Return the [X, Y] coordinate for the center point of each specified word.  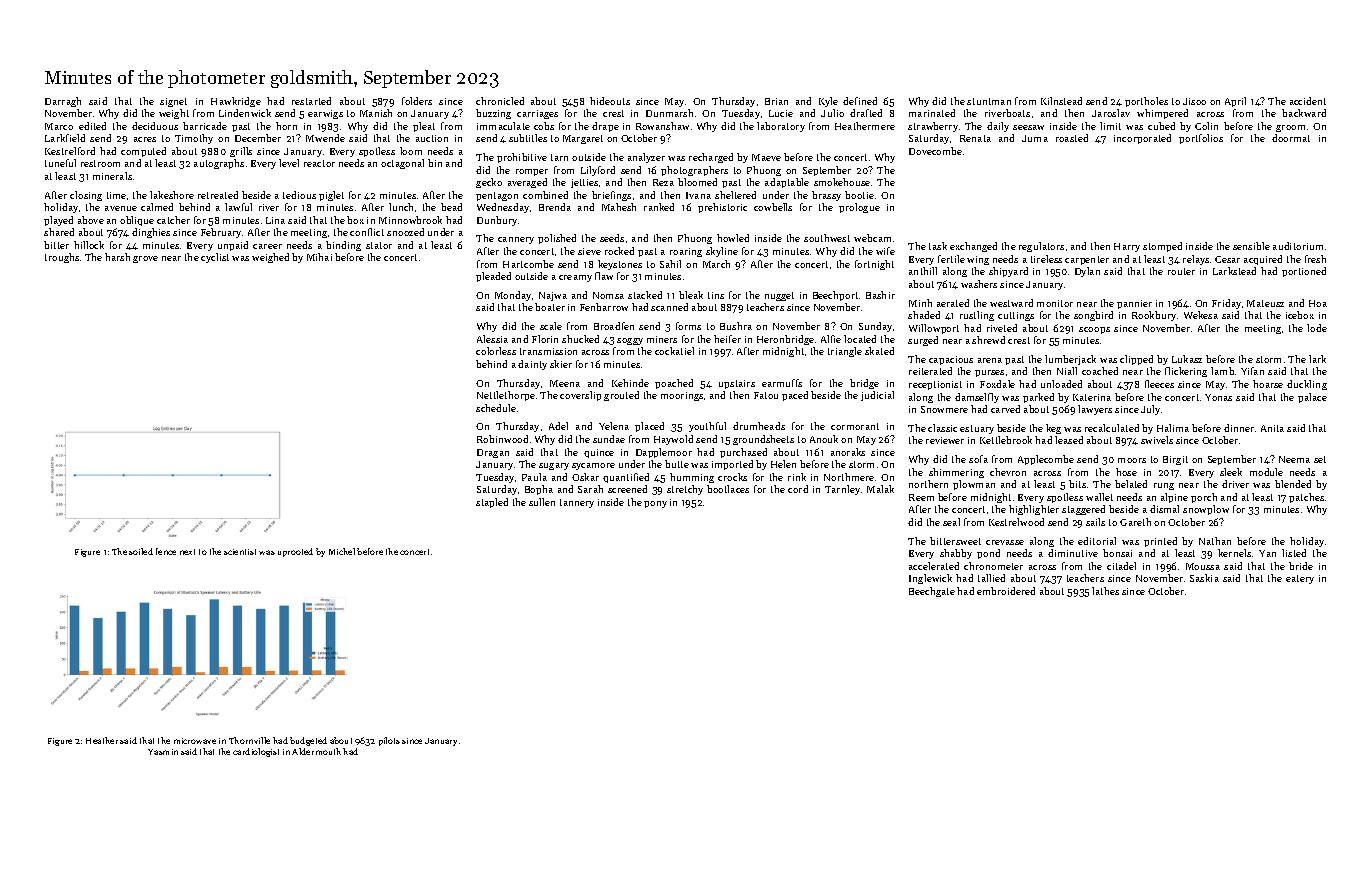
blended [1293, 484]
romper [532, 172]
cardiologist [256, 752]
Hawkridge [236, 102]
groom [1290, 128]
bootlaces [728, 489]
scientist [240, 552]
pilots [389, 741]
